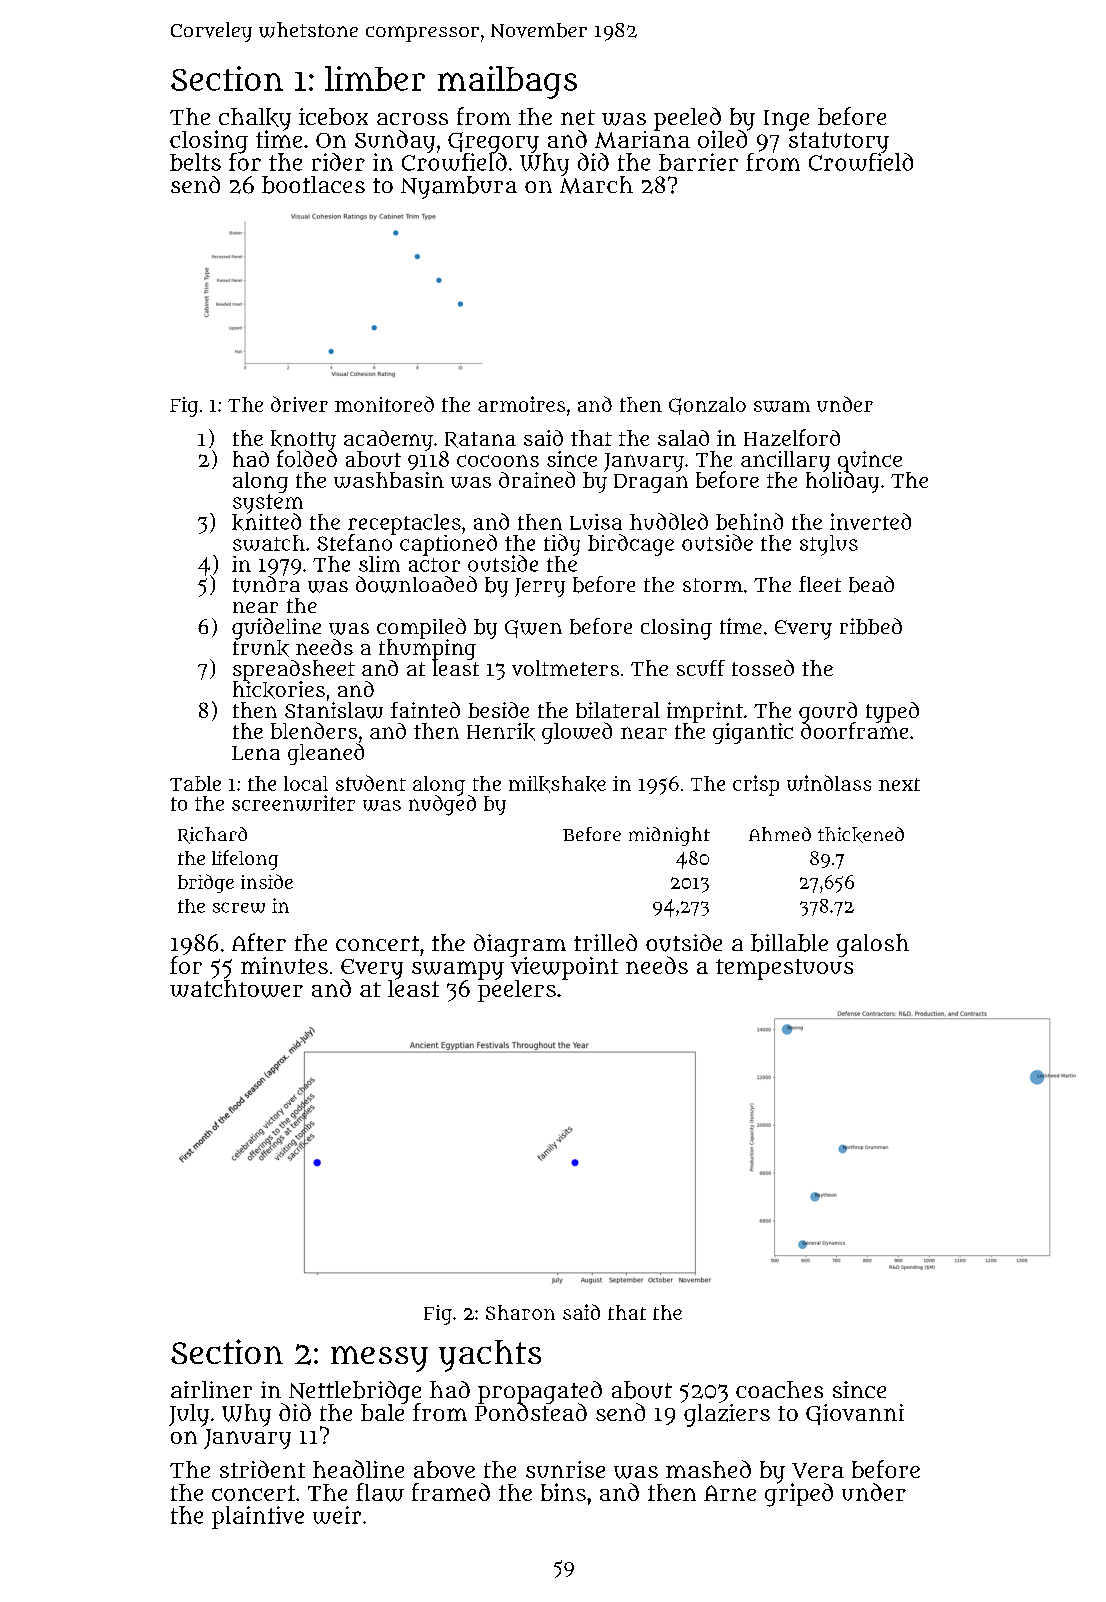 This screenshot has width=1106, height=1602. Describe the element at coordinates (784, 969) in the screenshot. I see `tempestuous` at that location.
